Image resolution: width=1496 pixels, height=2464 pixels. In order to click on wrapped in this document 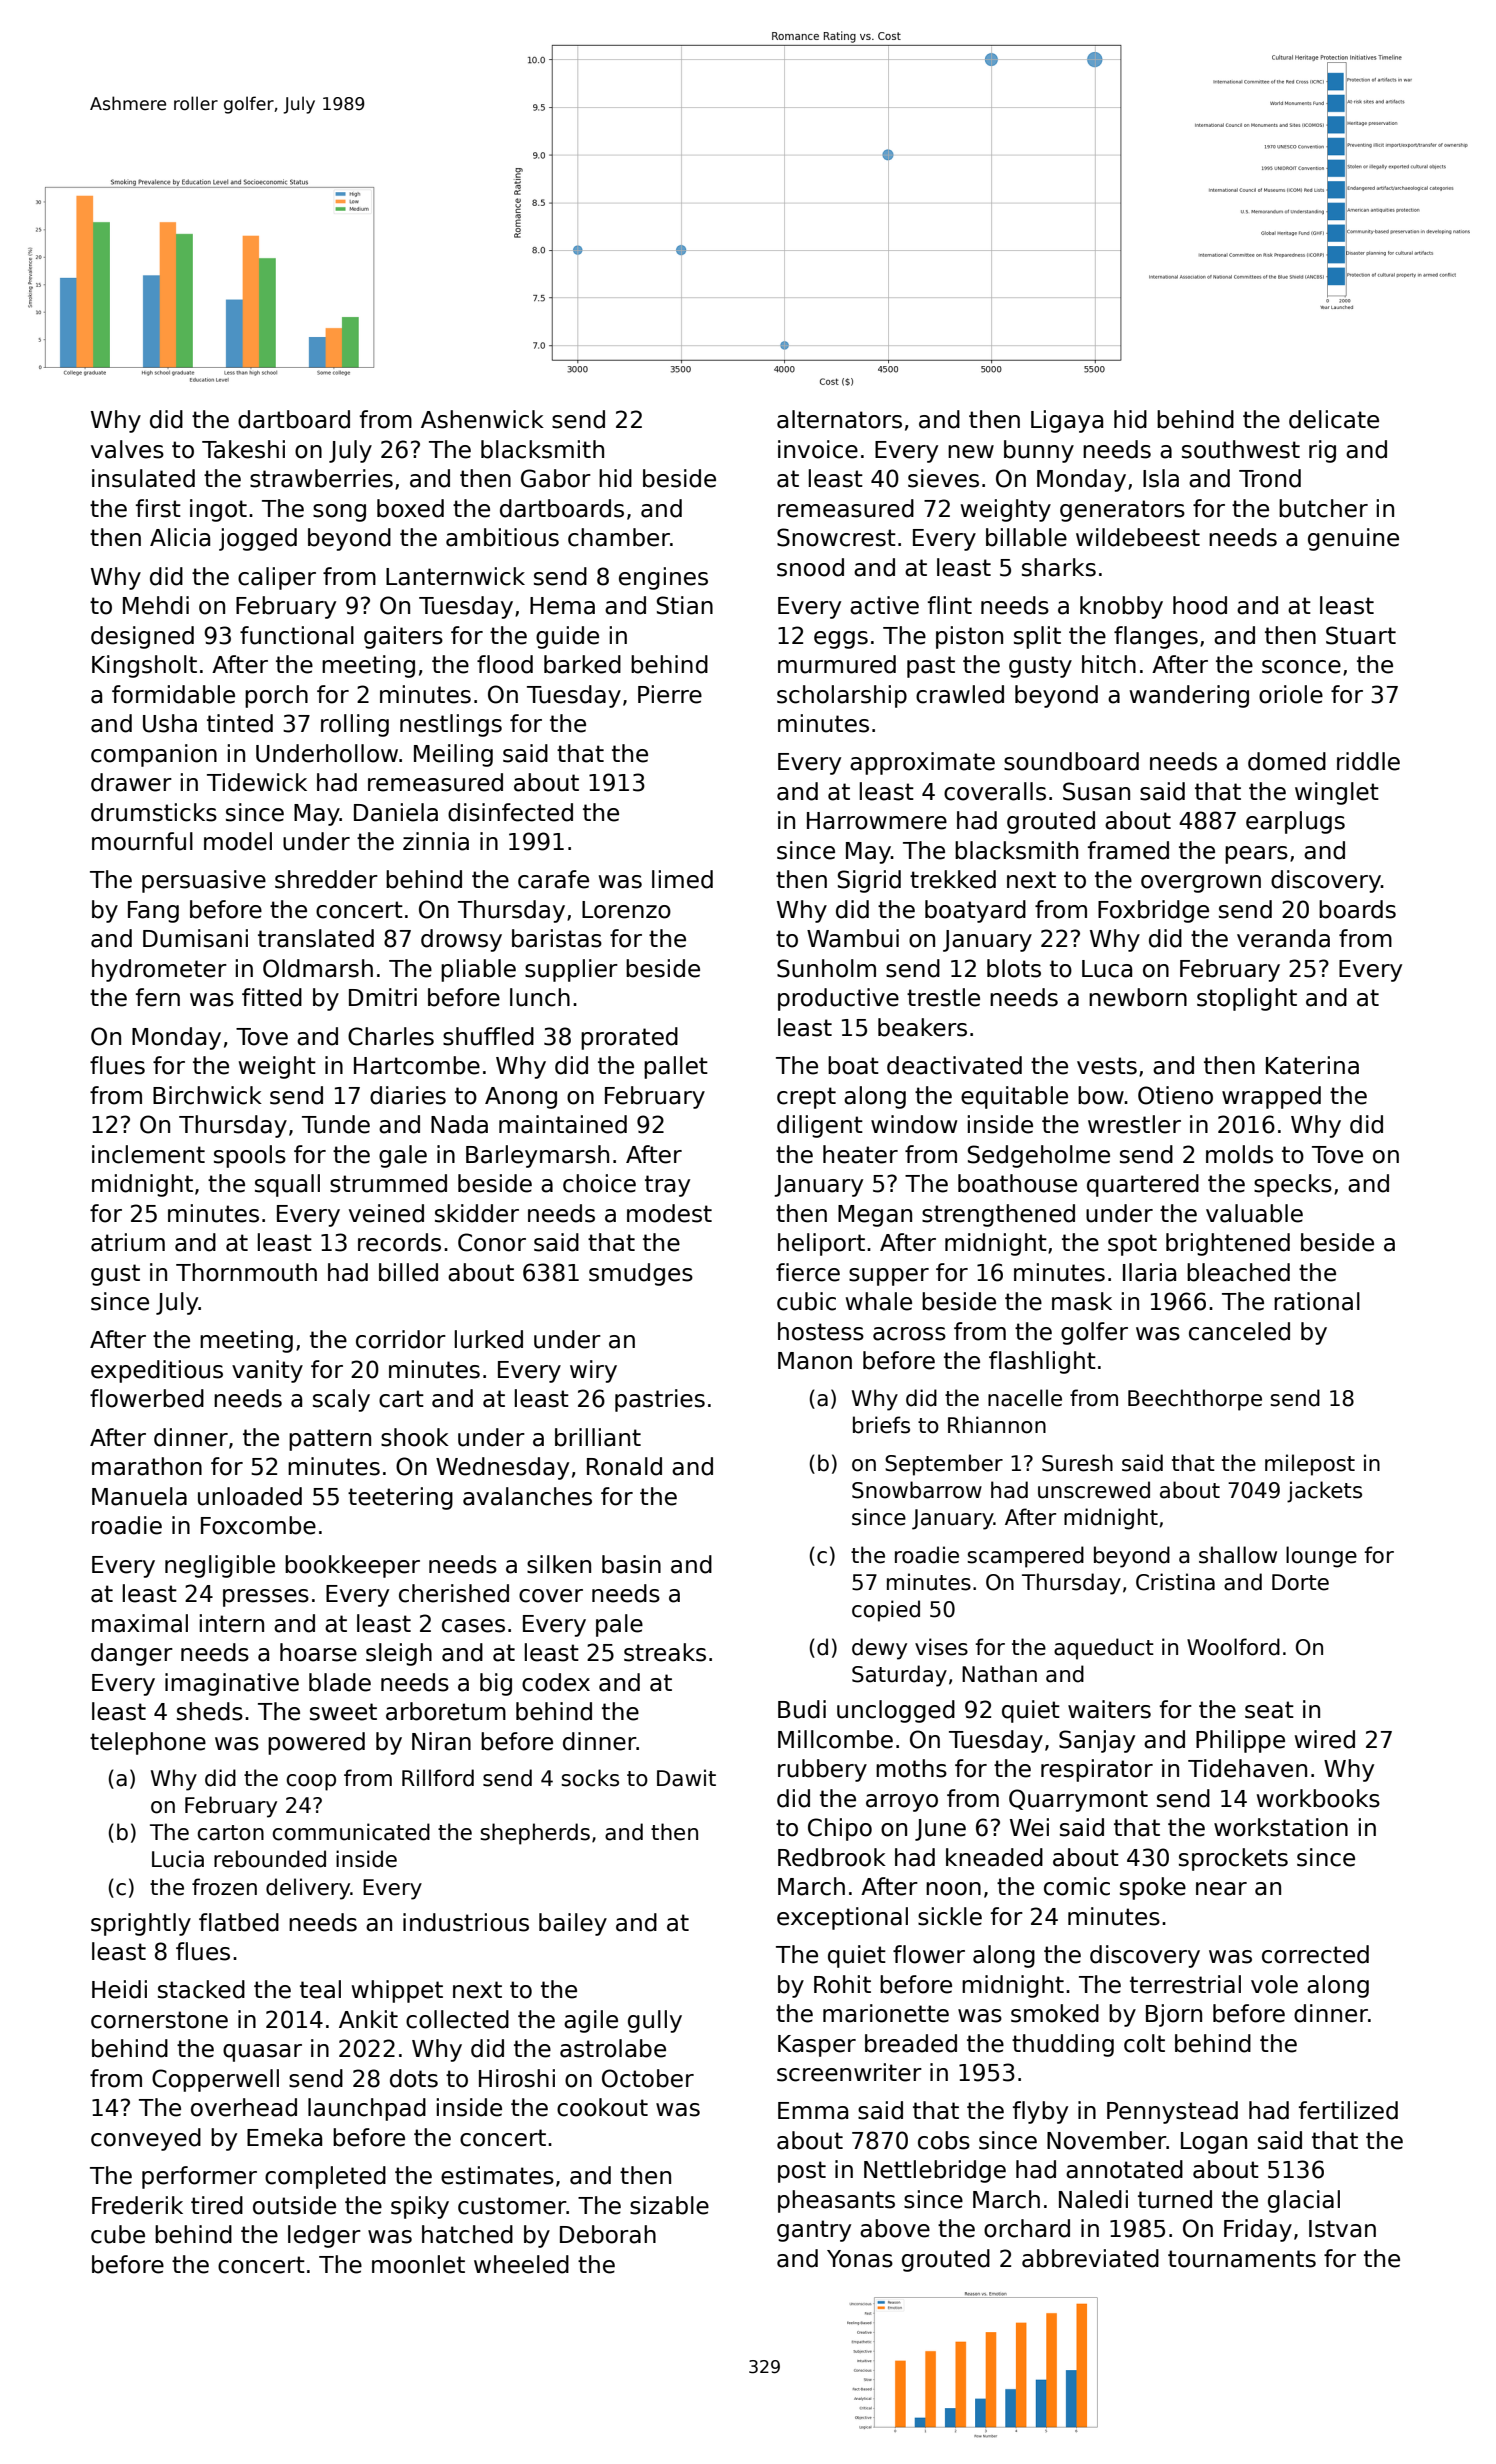, I will do `click(1271, 1097)`.
